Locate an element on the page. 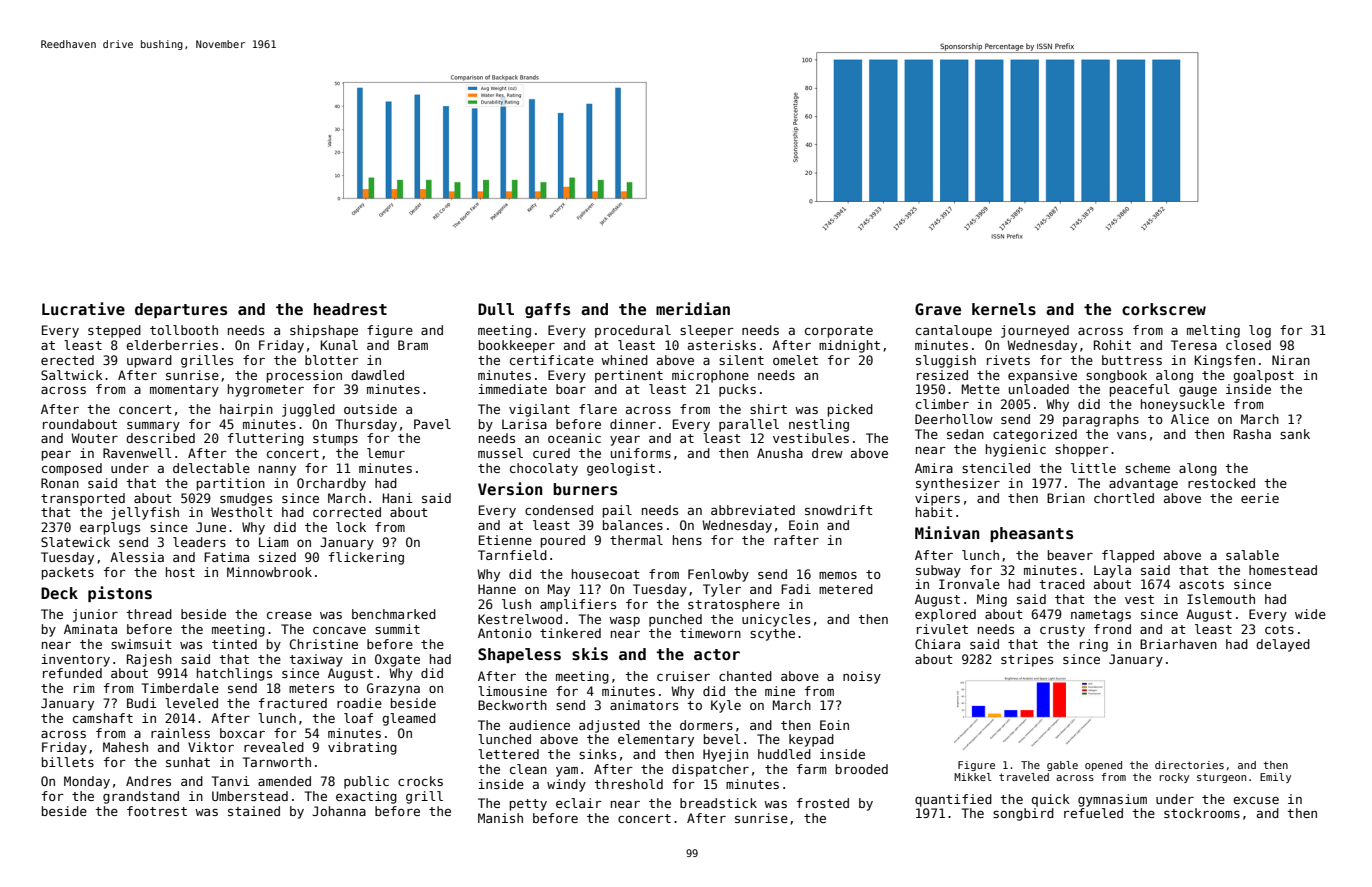  stratosphere is located at coordinates (734, 605).
